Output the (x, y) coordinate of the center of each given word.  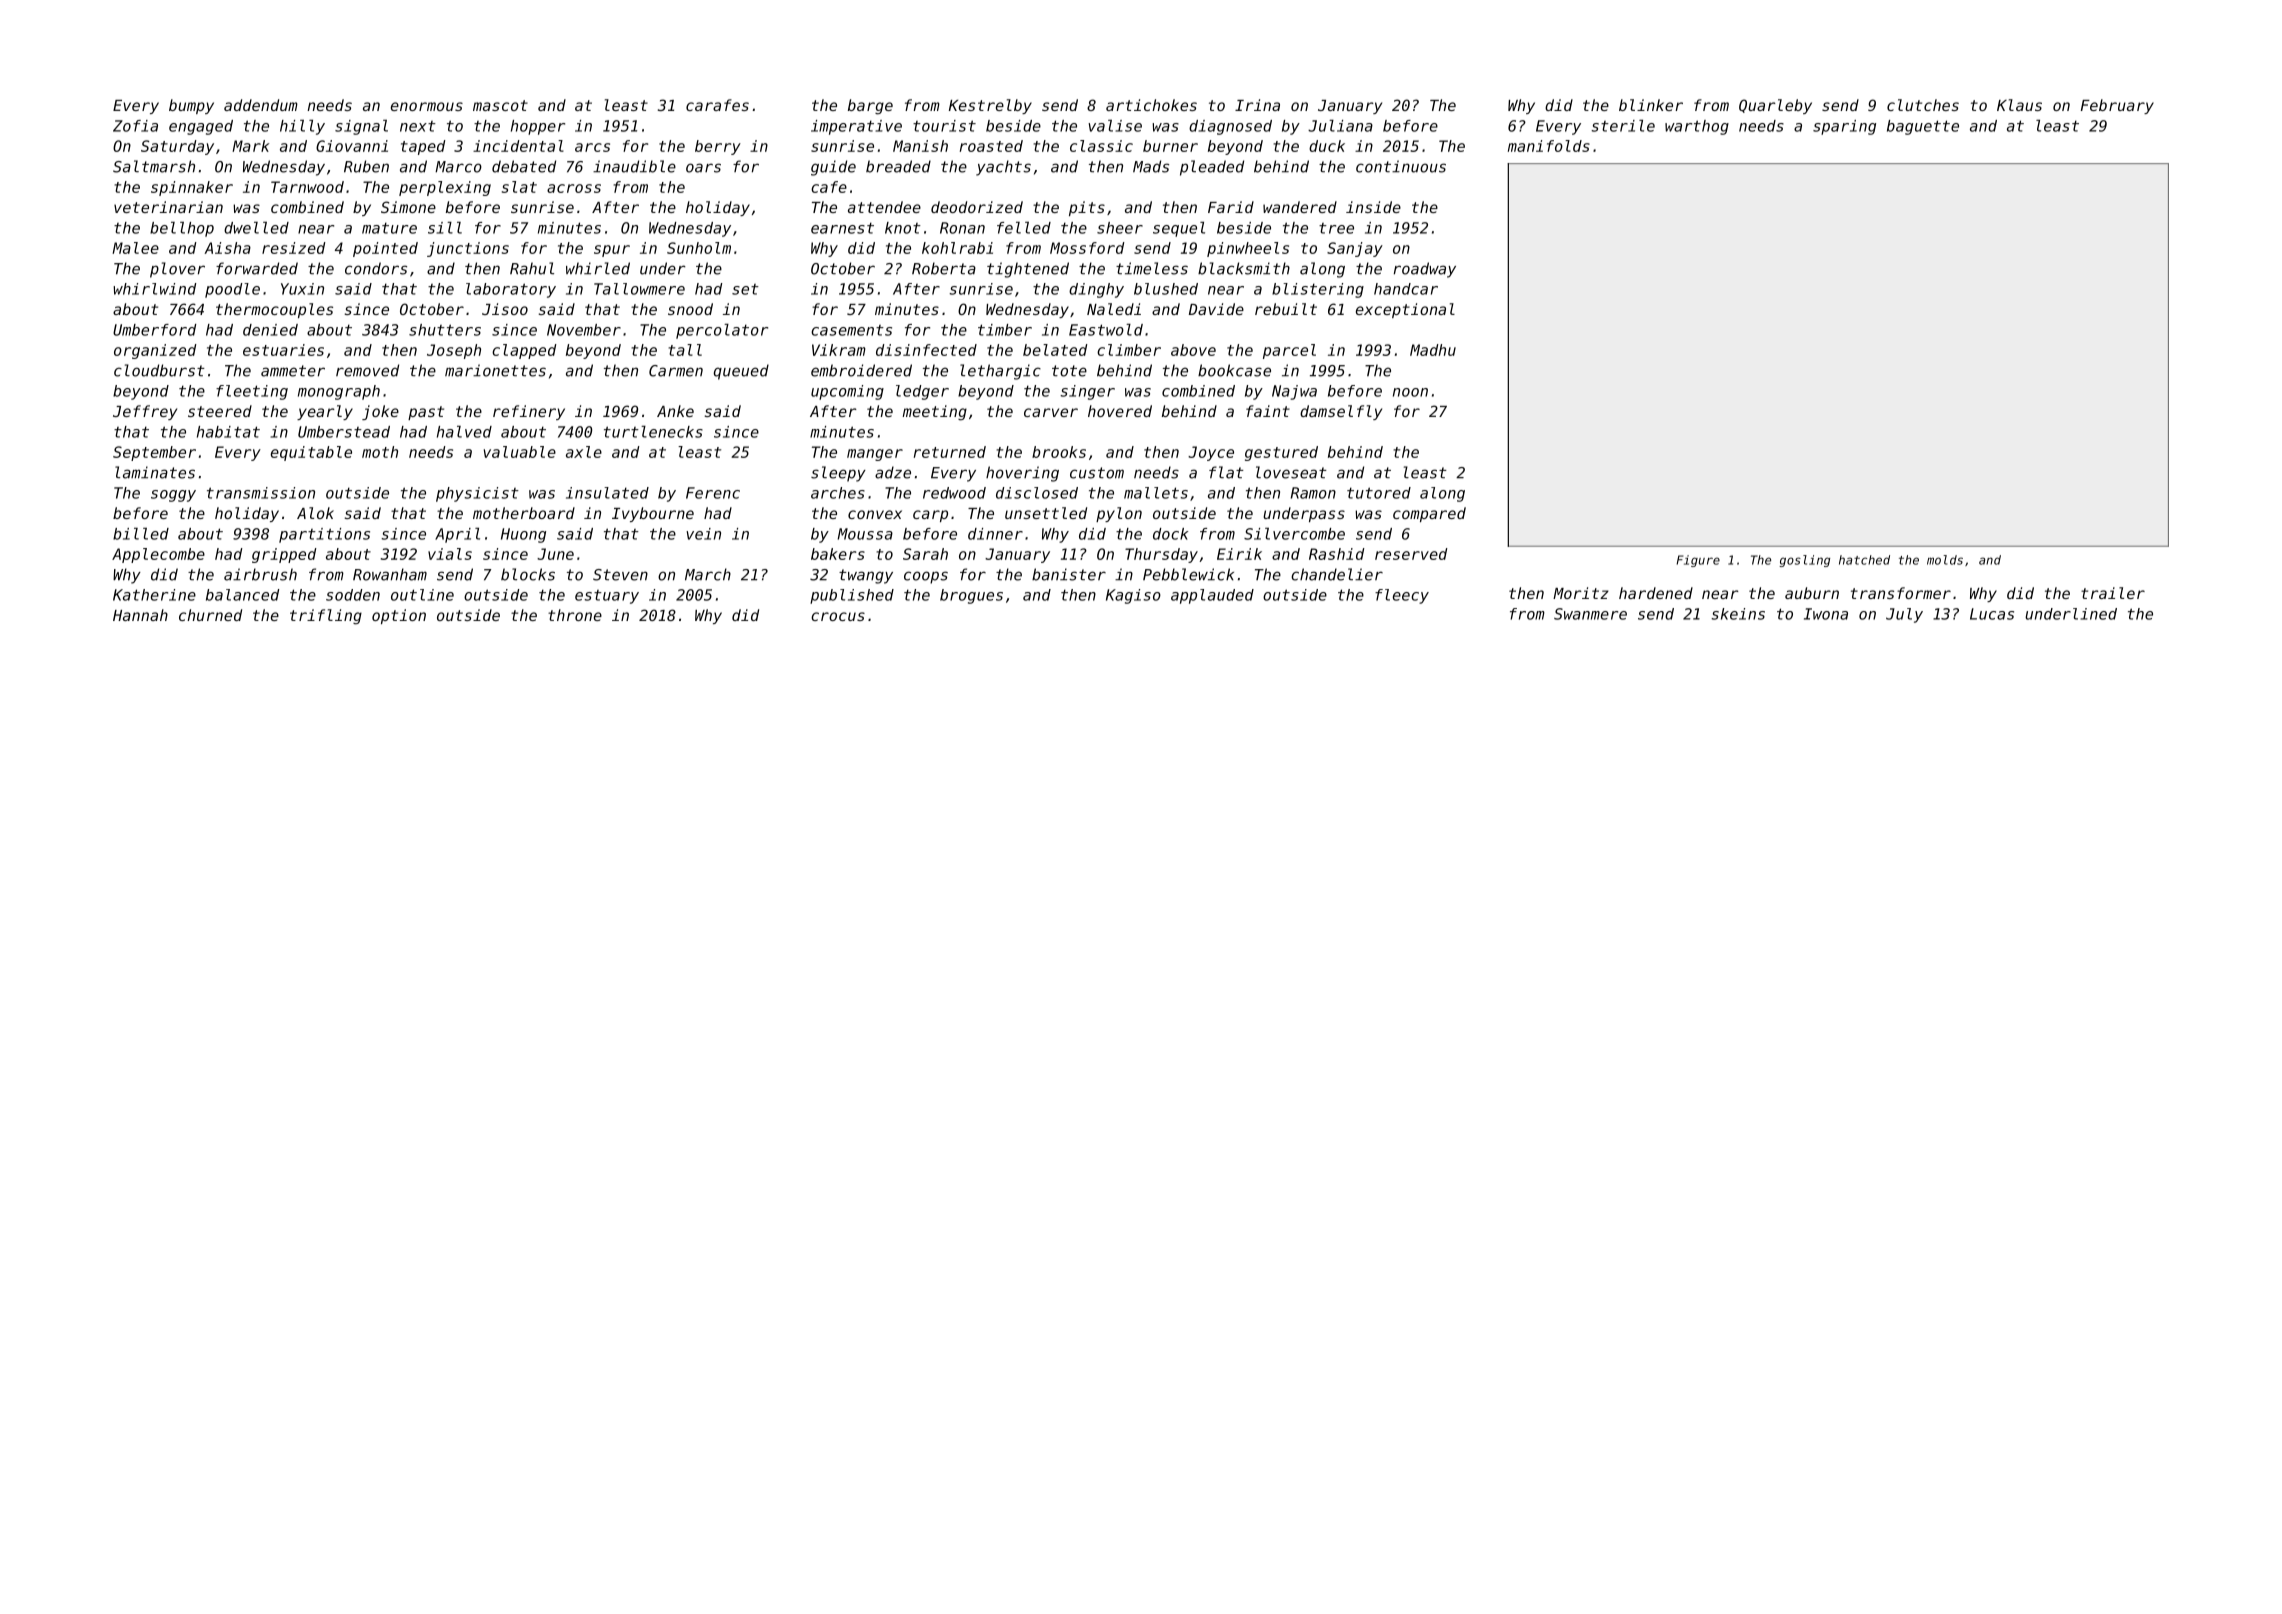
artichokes (1151, 105)
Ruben (366, 166)
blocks (528, 574)
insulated (607, 493)
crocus (838, 616)
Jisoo (505, 309)
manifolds (1549, 146)
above (1193, 350)
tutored (1379, 493)
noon (1410, 392)
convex (875, 514)
